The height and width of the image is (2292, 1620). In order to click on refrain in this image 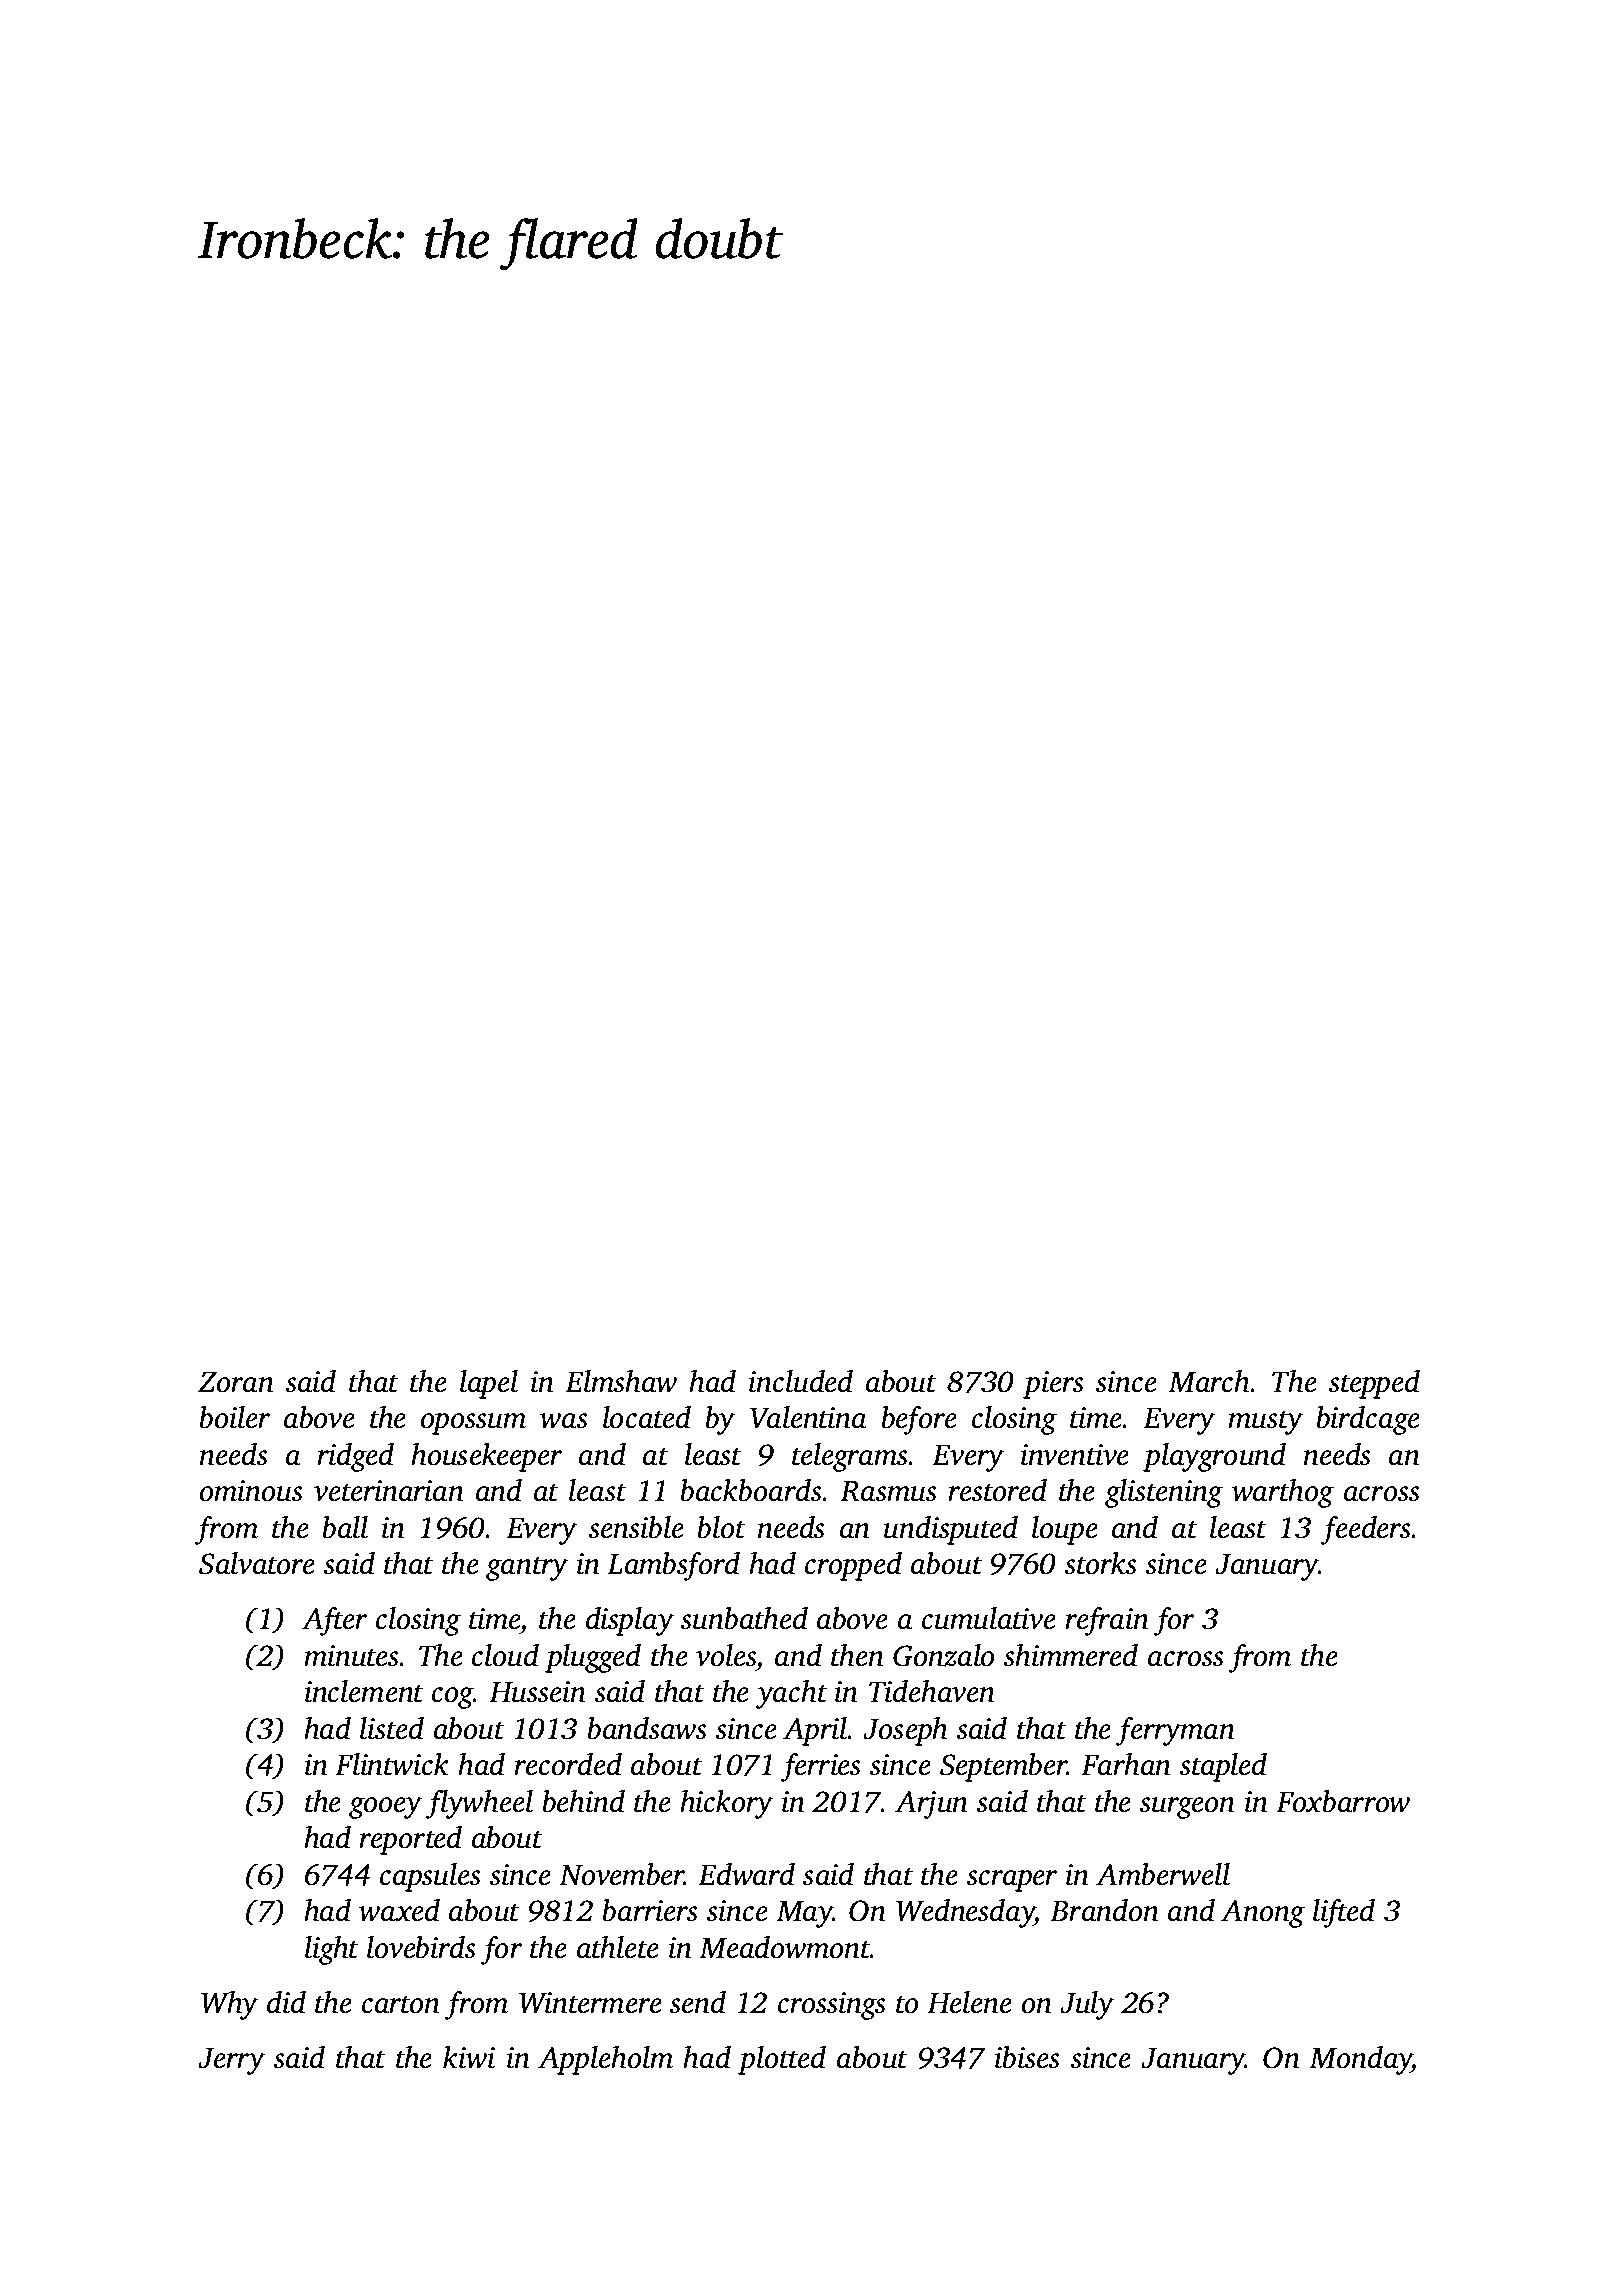, I will do `click(1107, 1621)`.
